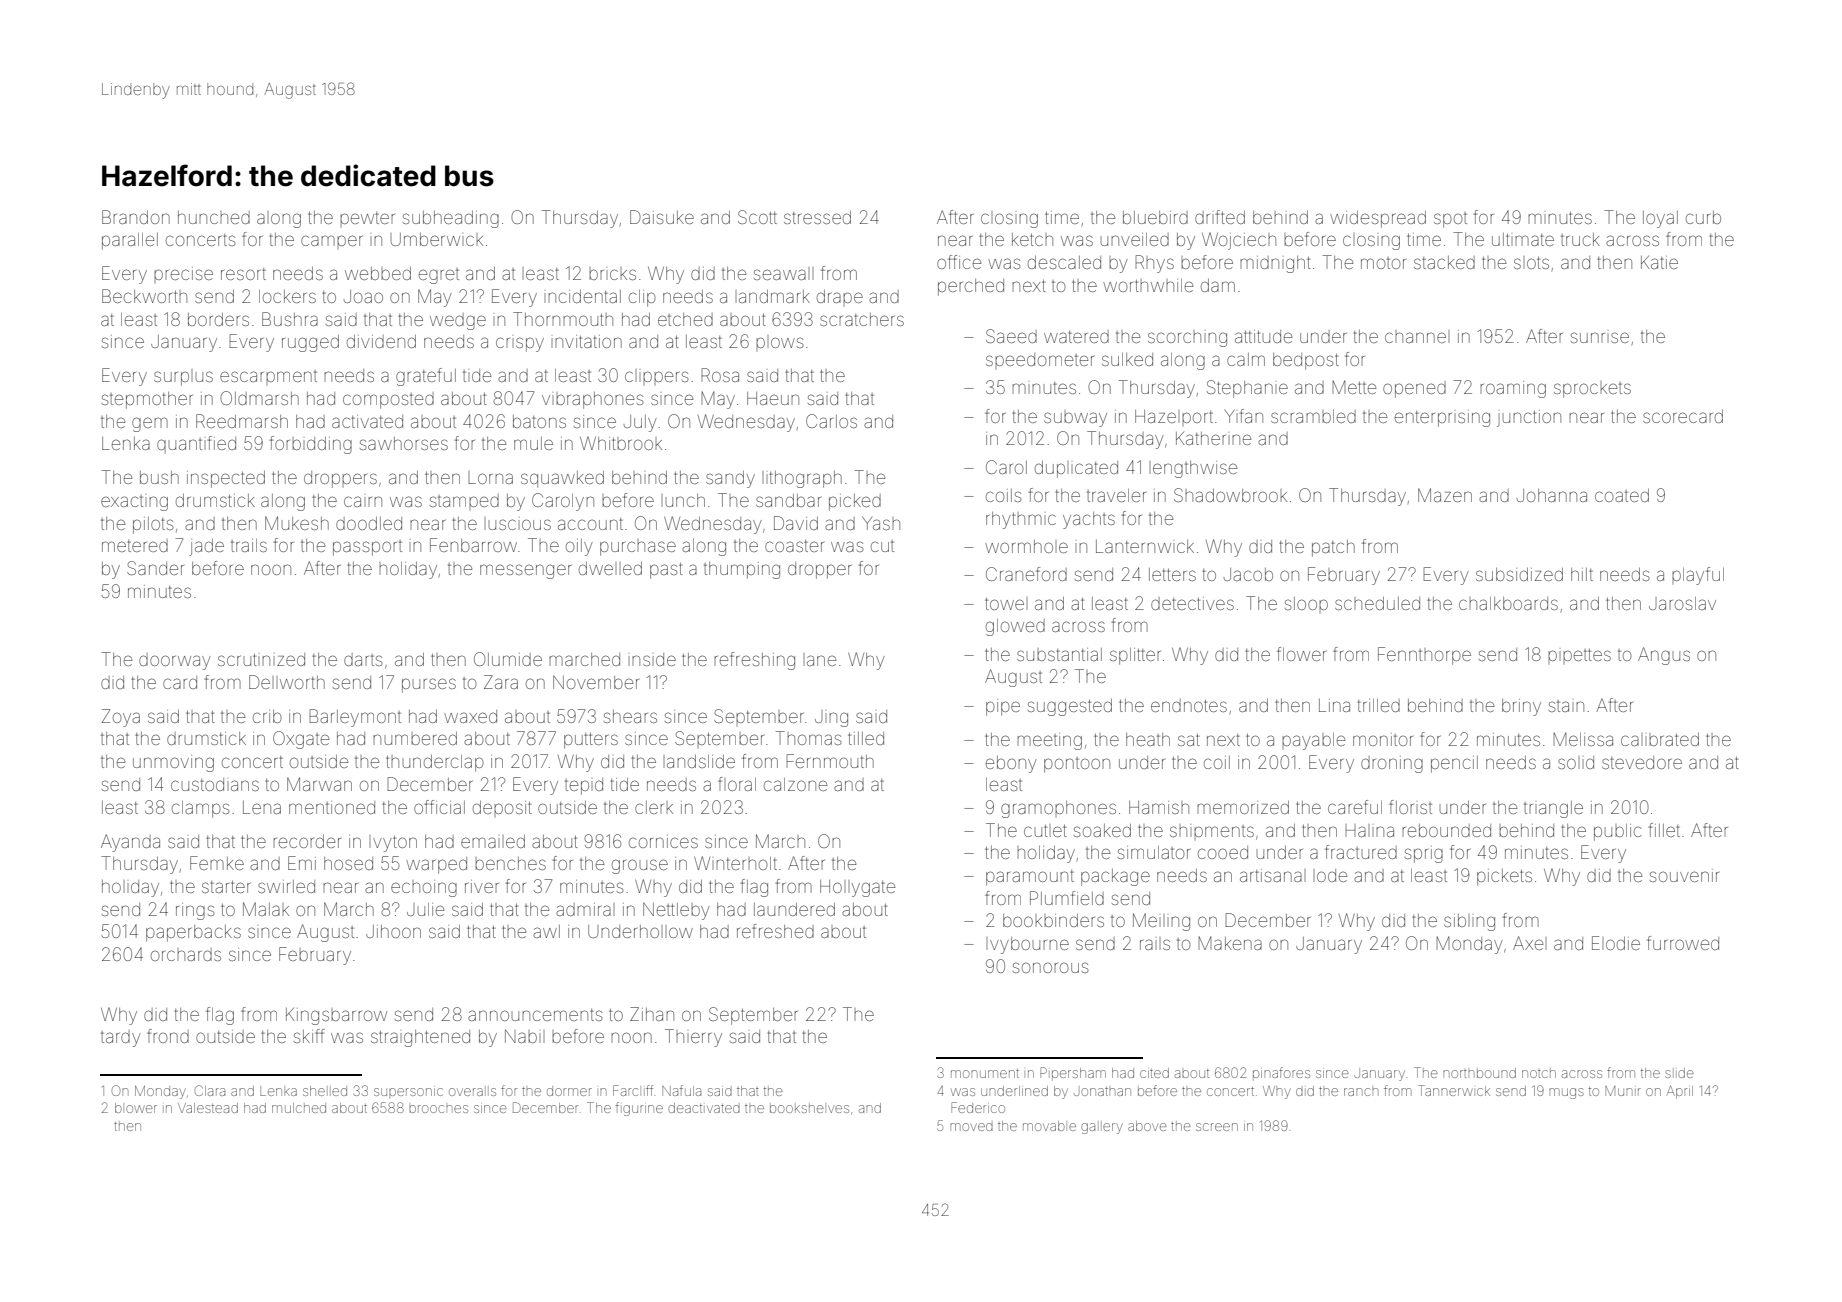 The height and width of the screenshot is (1302, 1842). I want to click on fillet, so click(1664, 830).
